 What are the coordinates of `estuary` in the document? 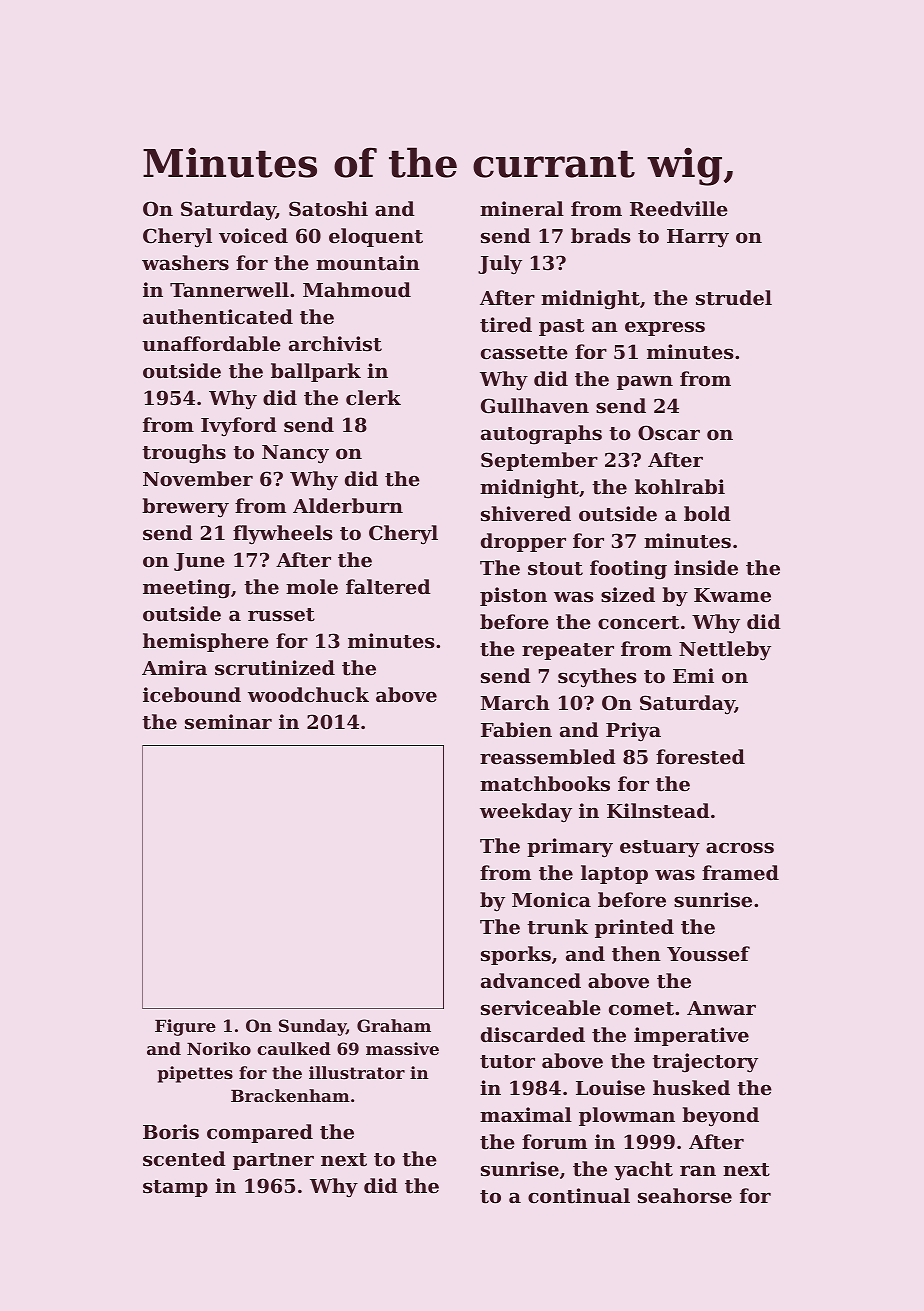 It's located at (660, 848).
